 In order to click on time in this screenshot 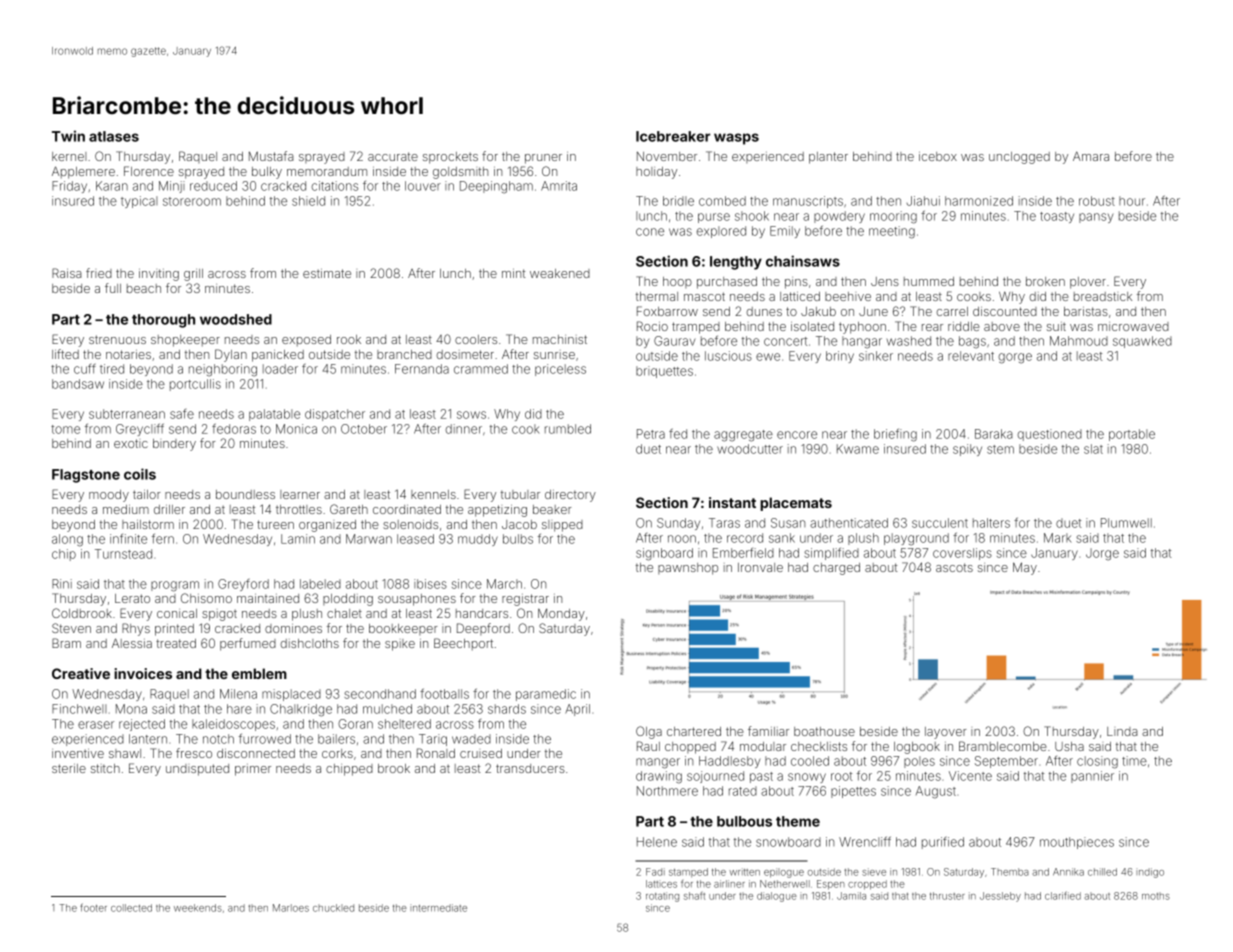, I will do `click(1134, 761)`.
